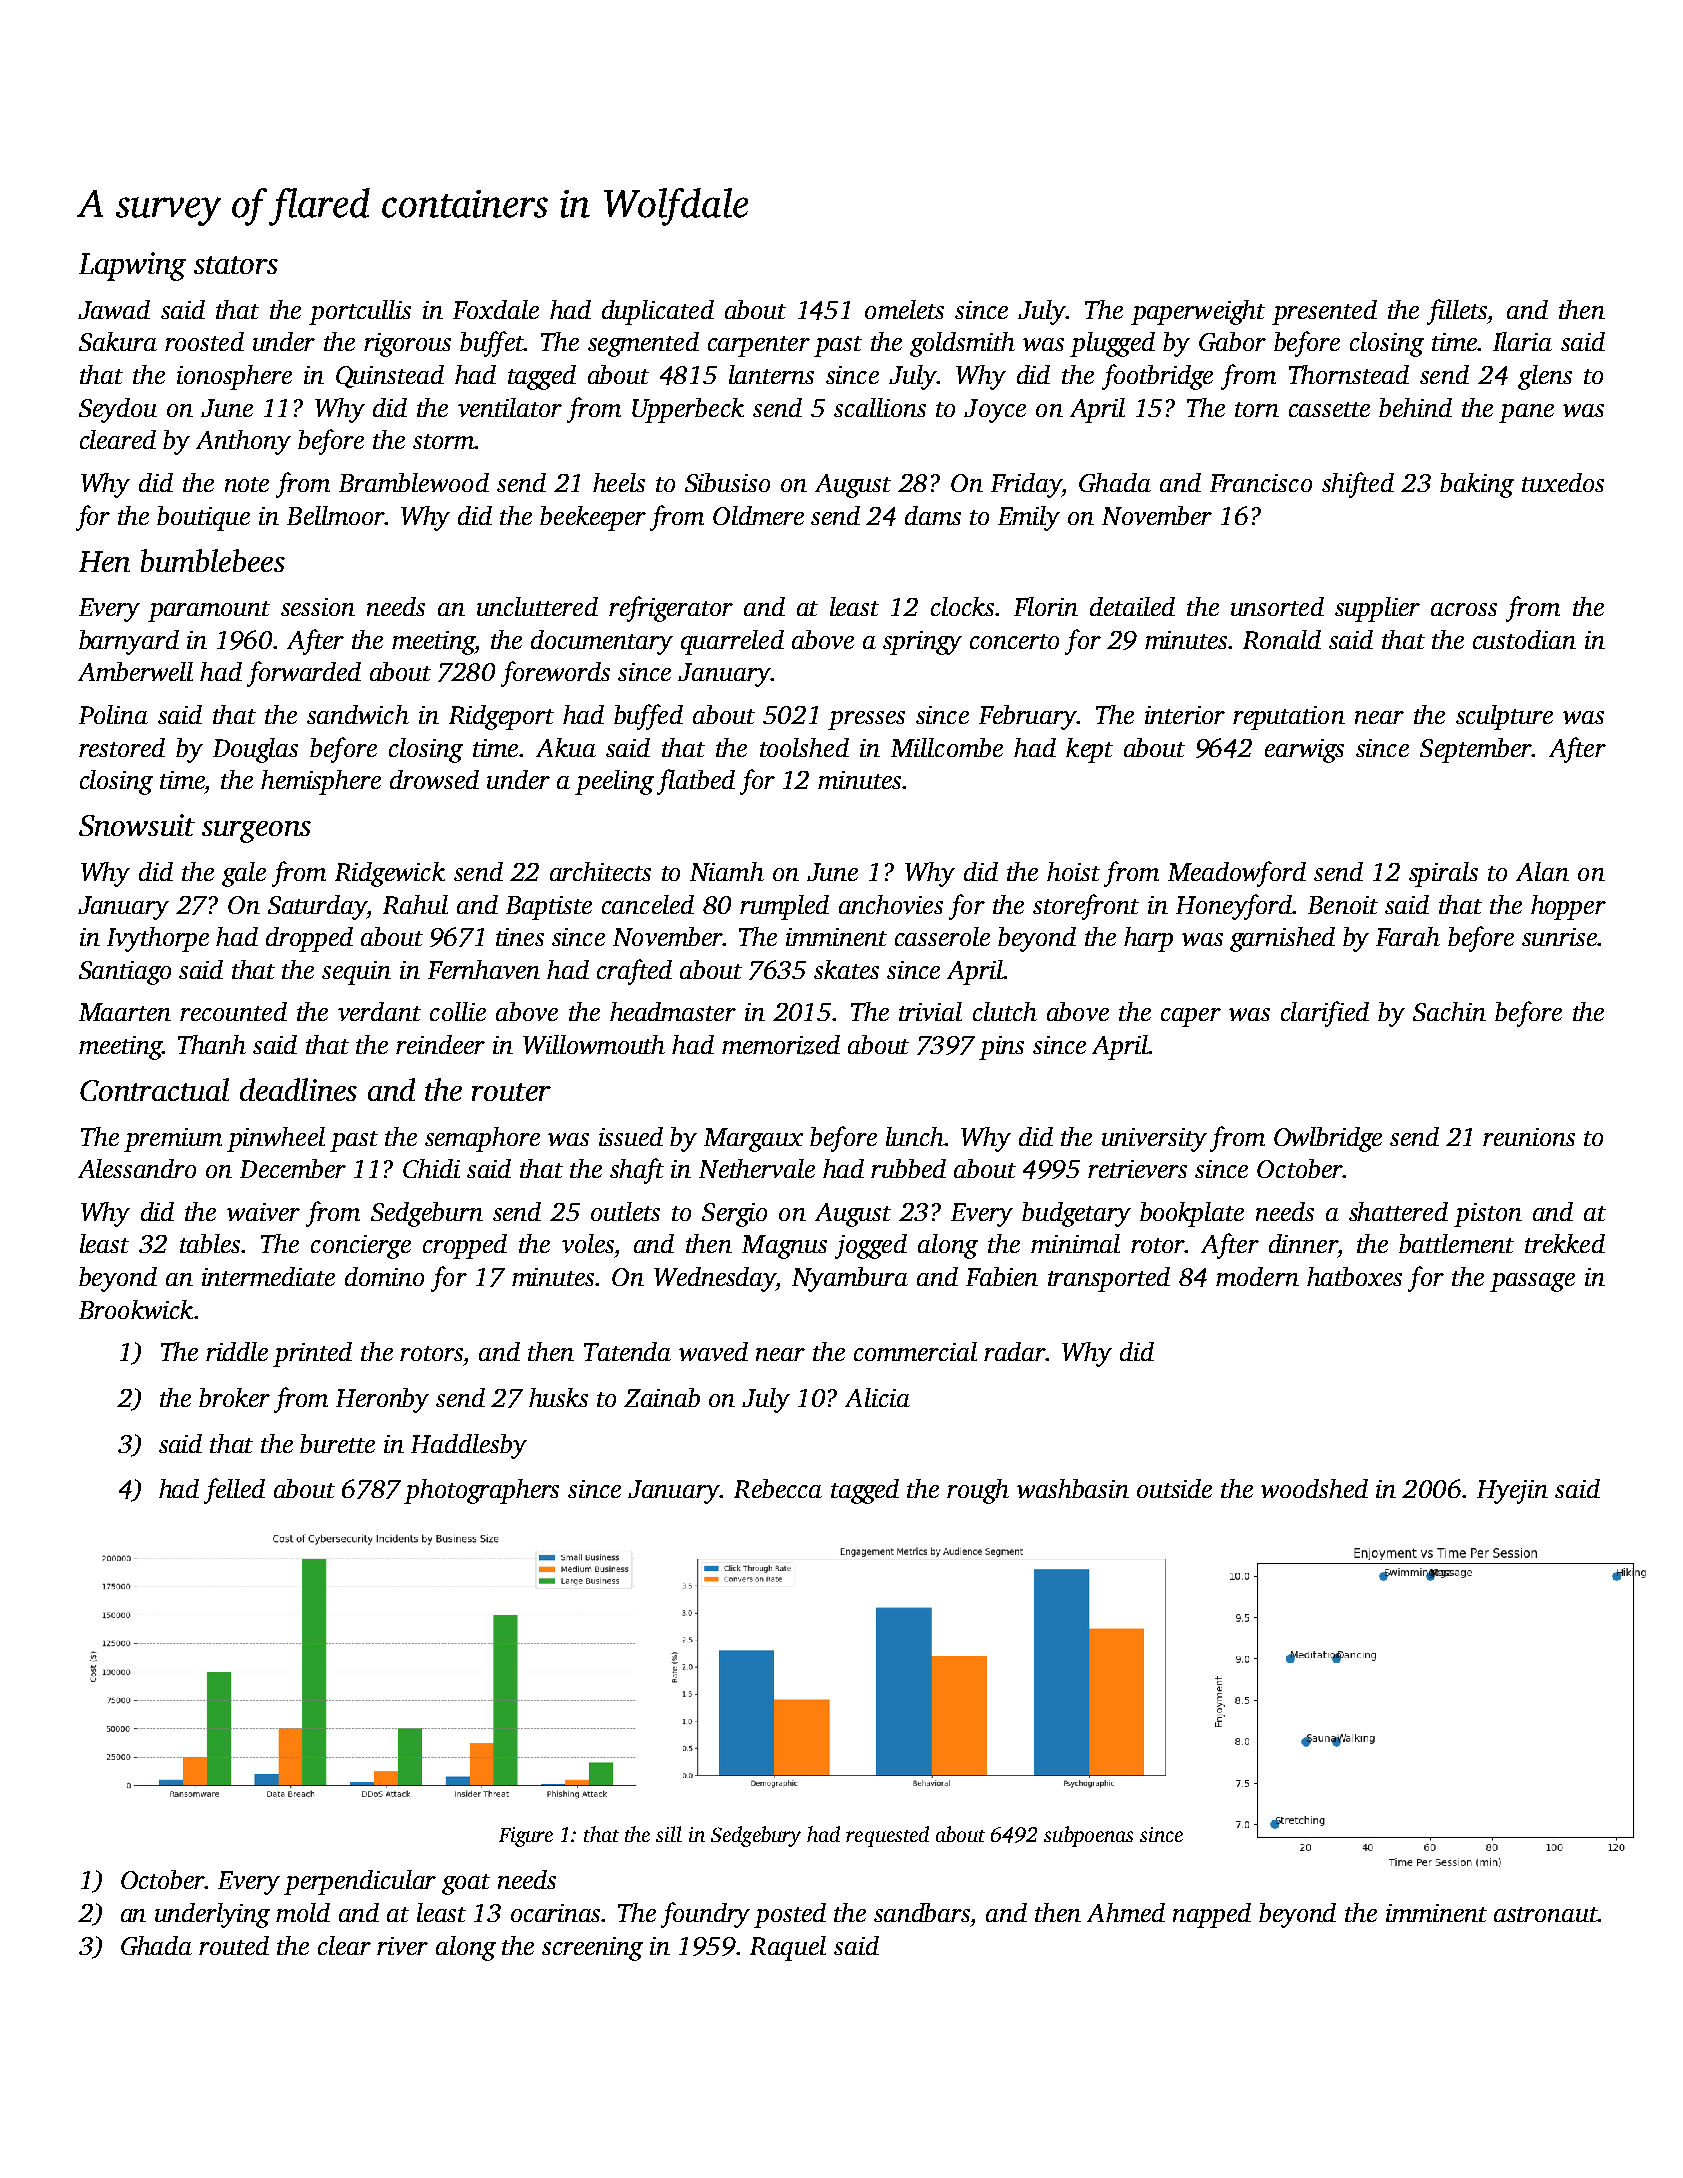  What do you see at coordinates (784, 907) in the document?
I see `rumpled` at bounding box center [784, 907].
